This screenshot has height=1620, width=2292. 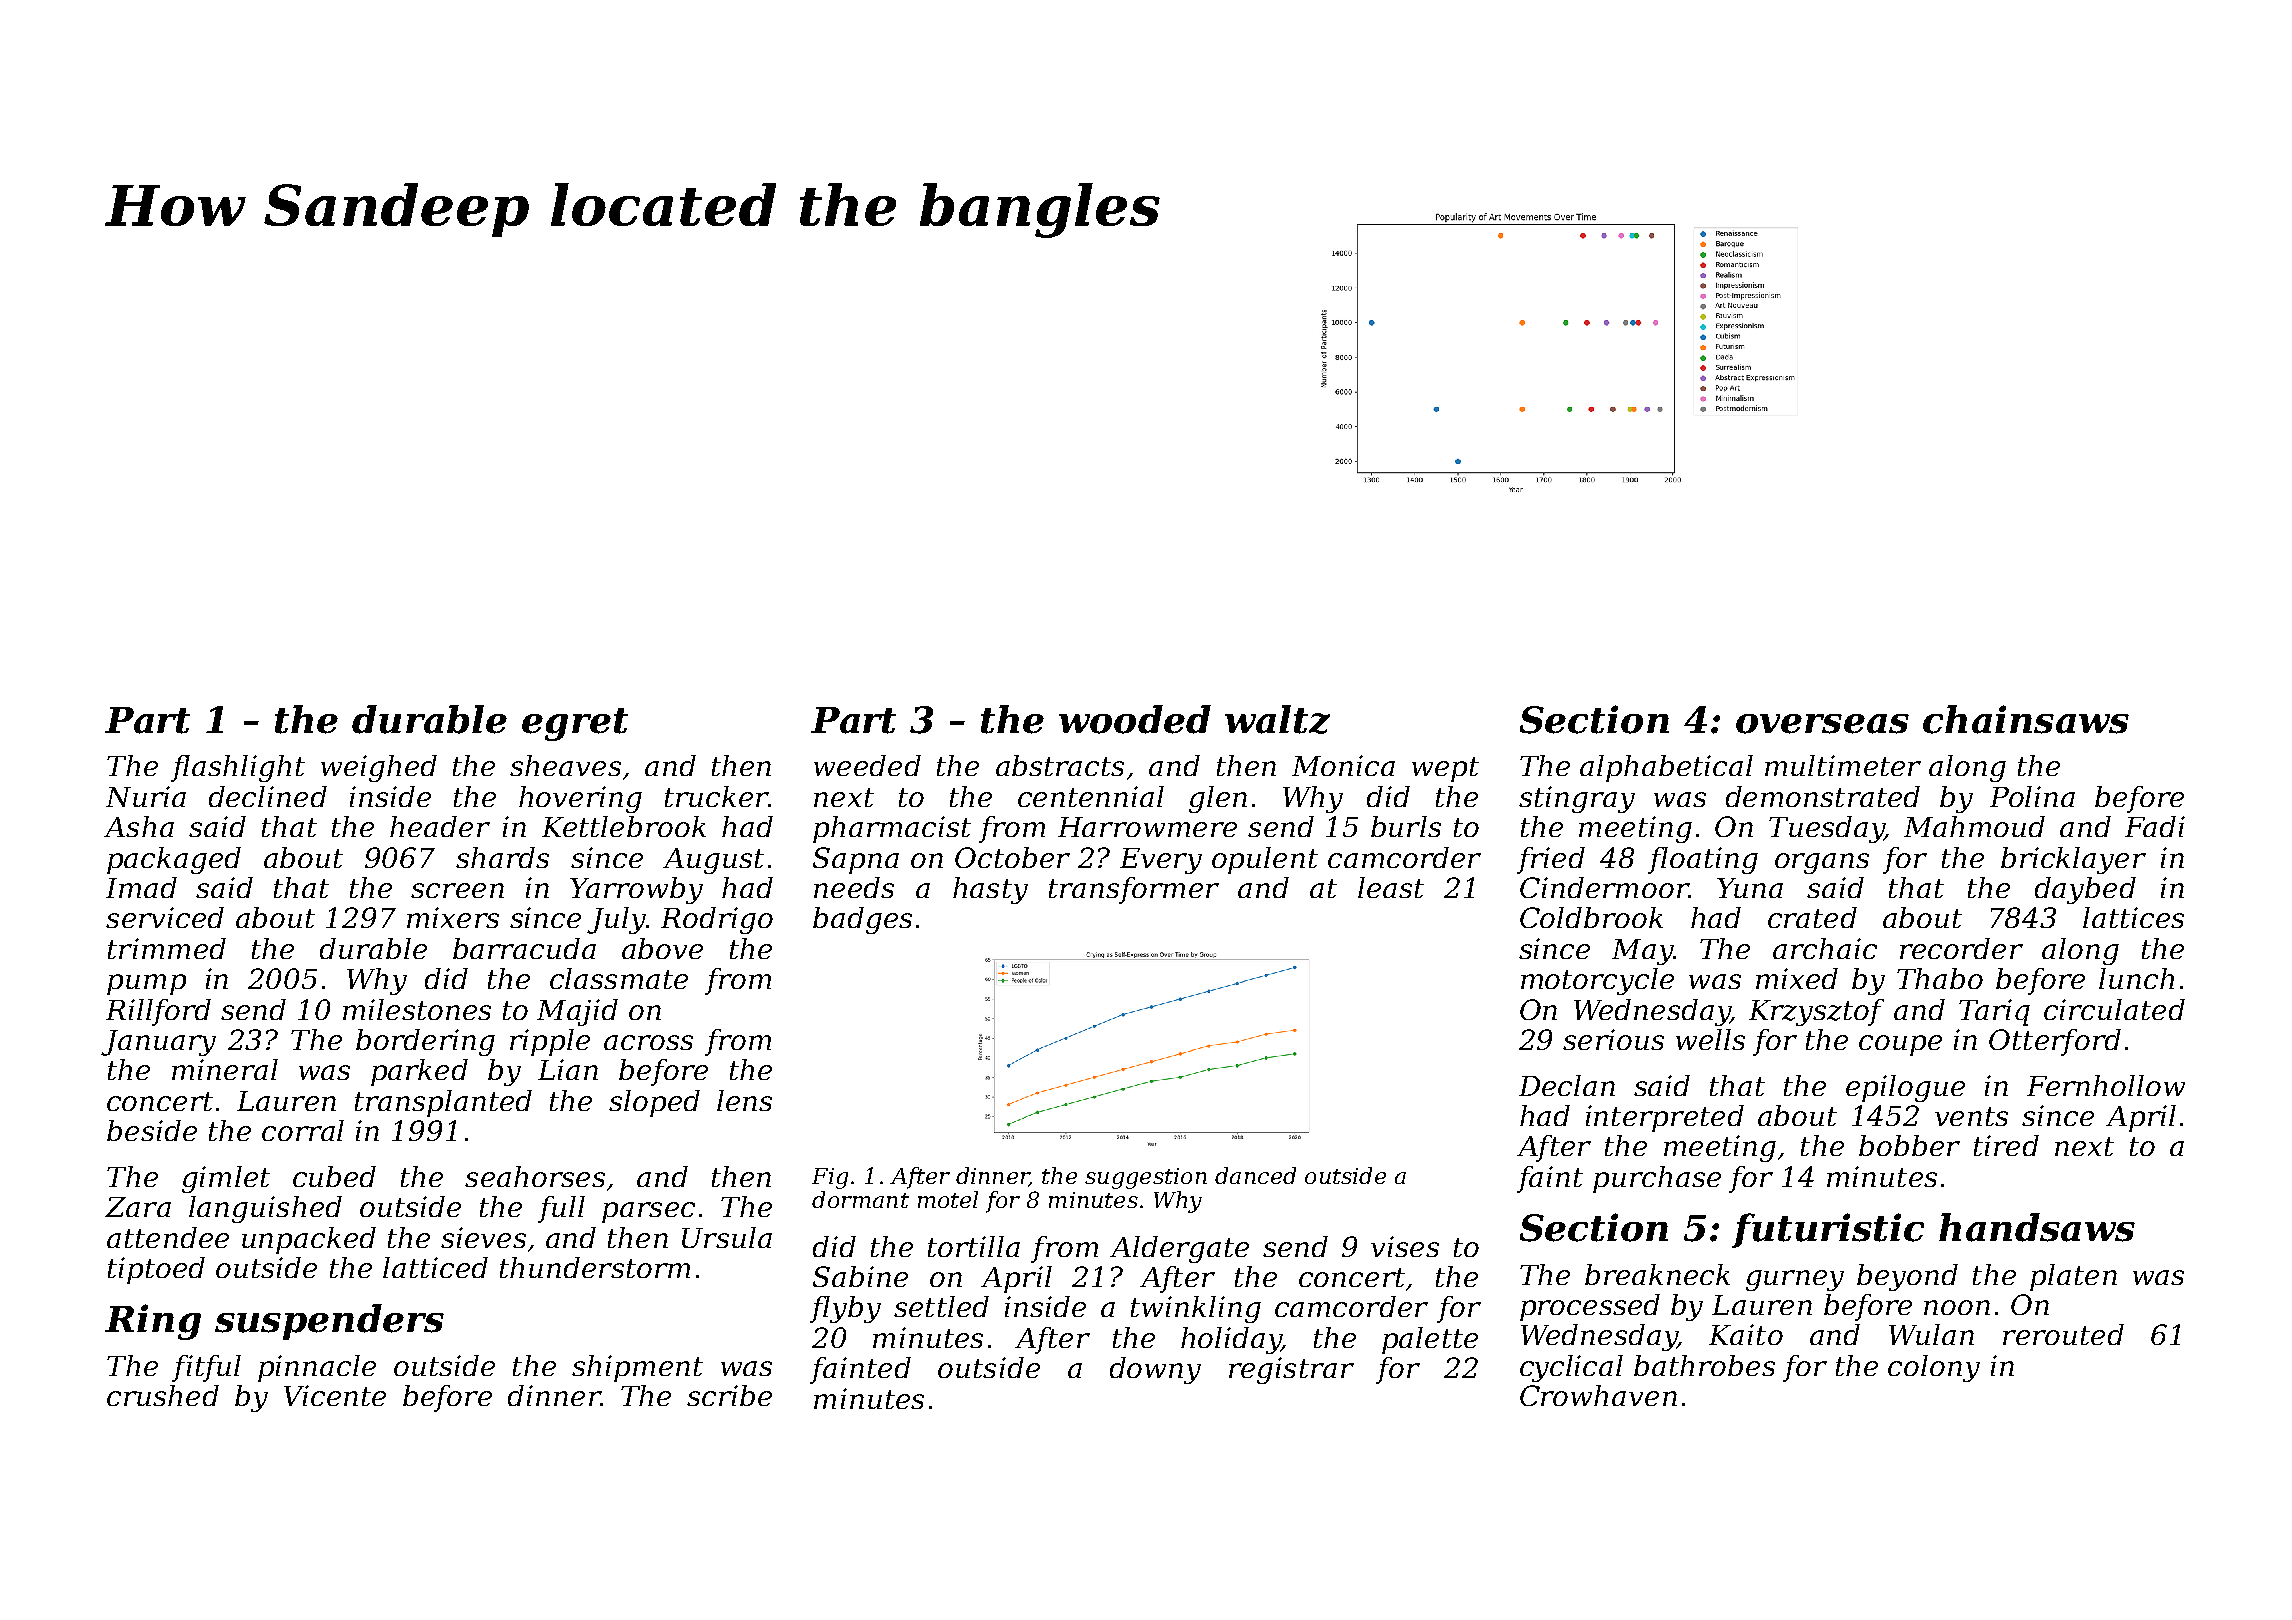 I want to click on egret, so click(x=575, y=724).
